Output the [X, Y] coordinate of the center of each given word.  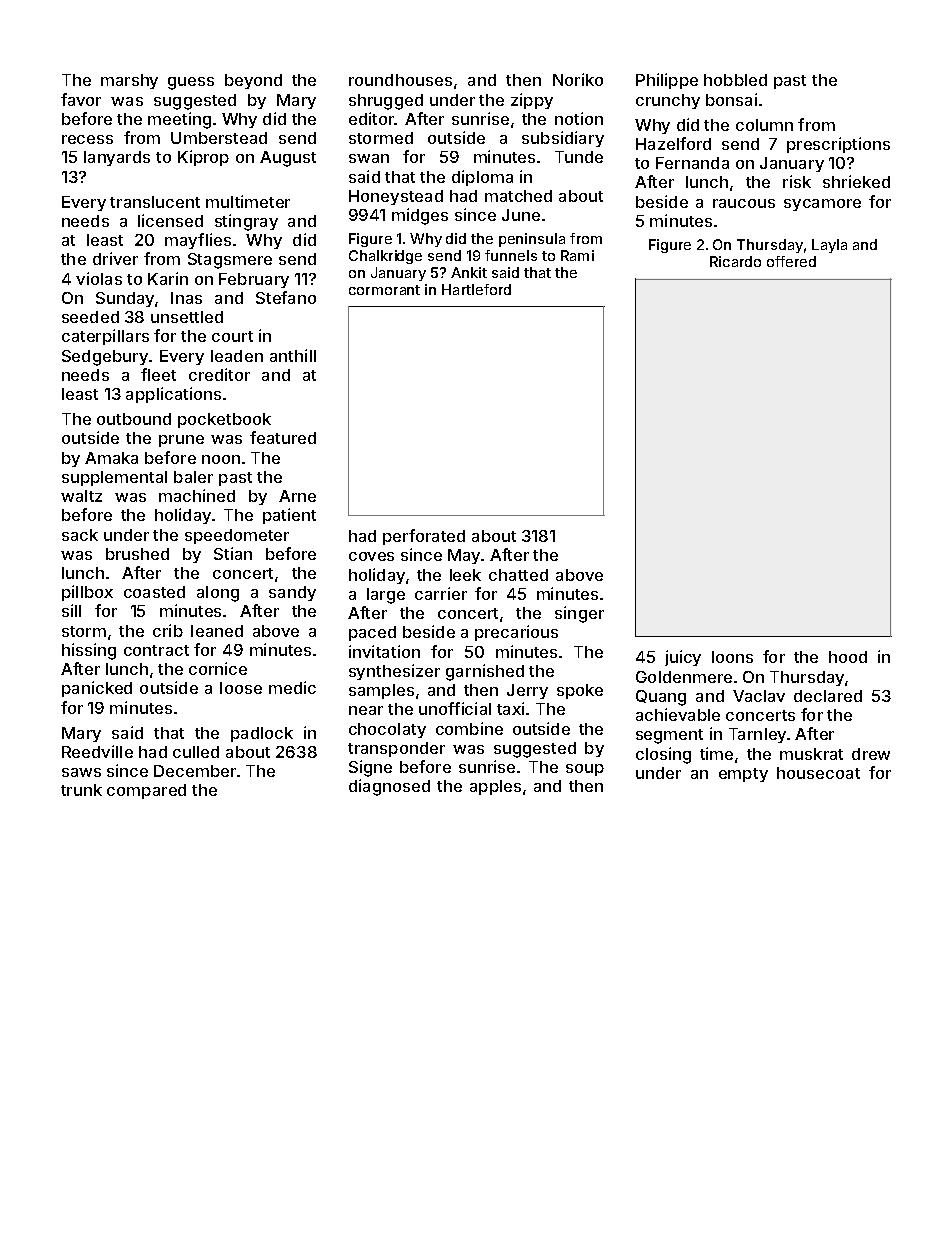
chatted [518, 575]
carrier [441, 593]
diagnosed [389, 787]
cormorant [384, 290]
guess [191, 83]
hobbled [735, 80]
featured [283, 437]
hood [848, 657]
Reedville [97, 751]
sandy [292, 593]
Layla [829, 246]
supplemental [114, 478]
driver [115, 258]
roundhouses [400, 80]
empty [743, 775]
